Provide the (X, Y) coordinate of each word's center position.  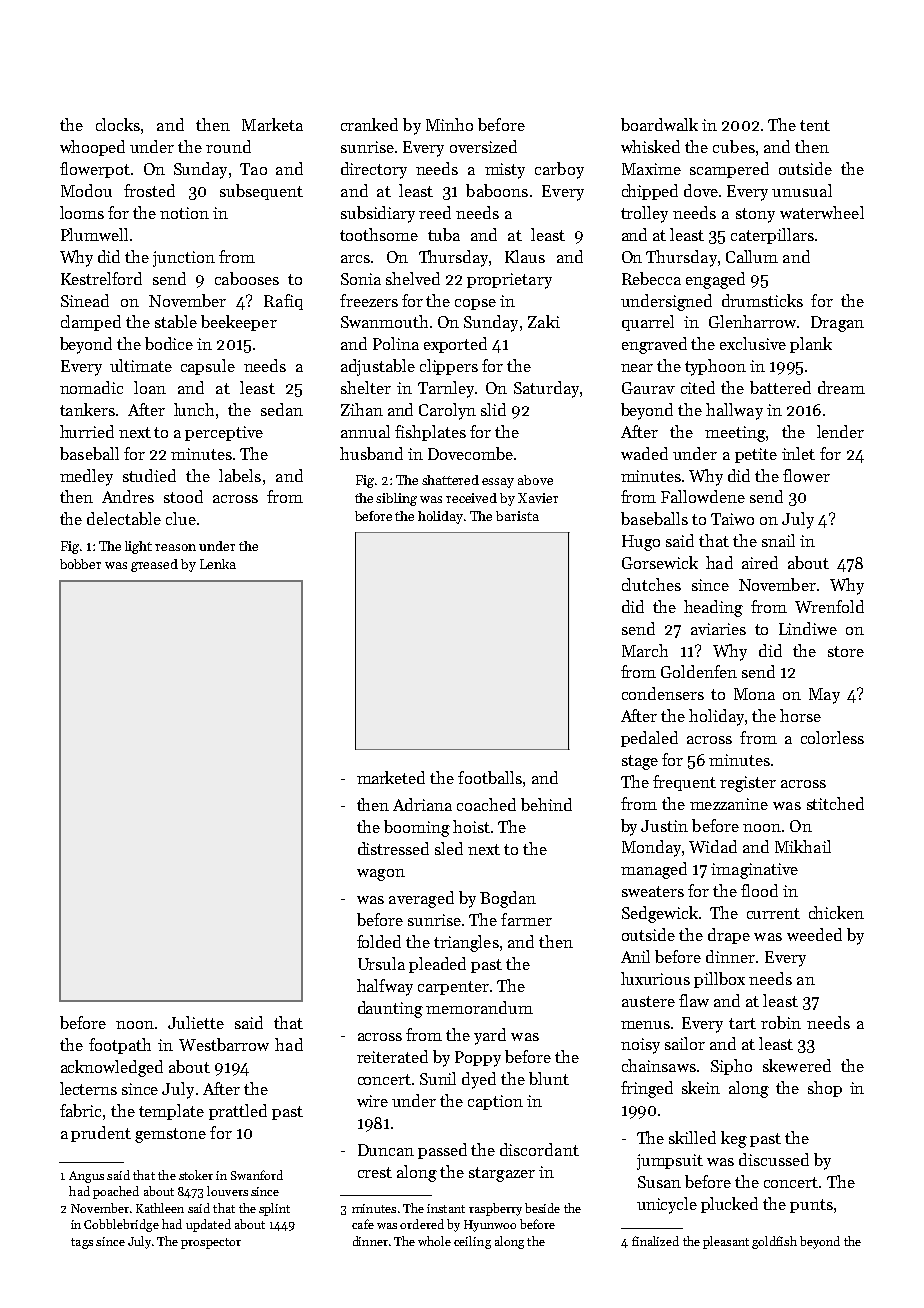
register (748, 784)
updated (208, 1225)
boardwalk (659, 124)
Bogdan (508, 899)
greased (154, 565)
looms (82, 212)
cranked (369, 124)
